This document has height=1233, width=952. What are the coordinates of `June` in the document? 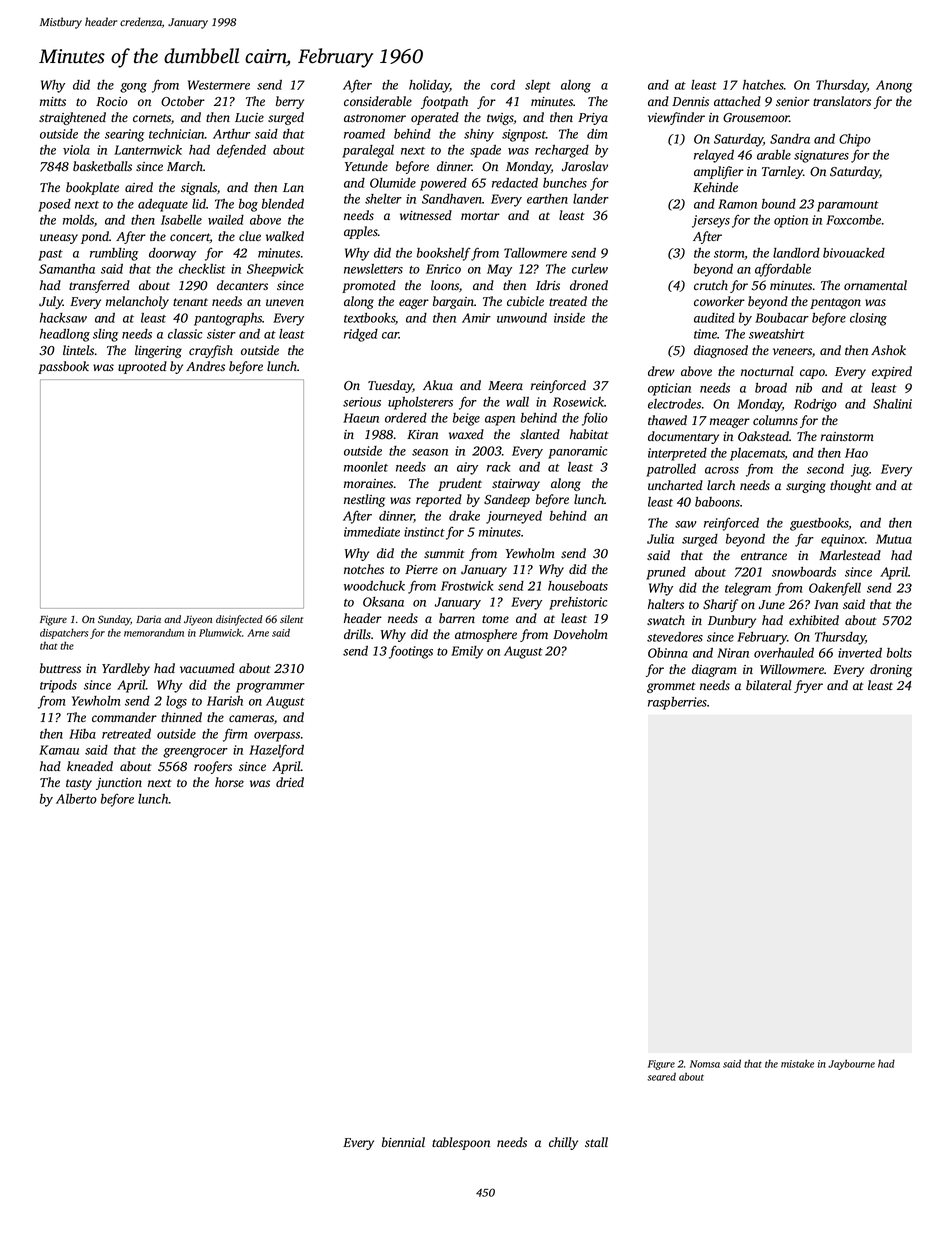 It's located at (772, 605).
